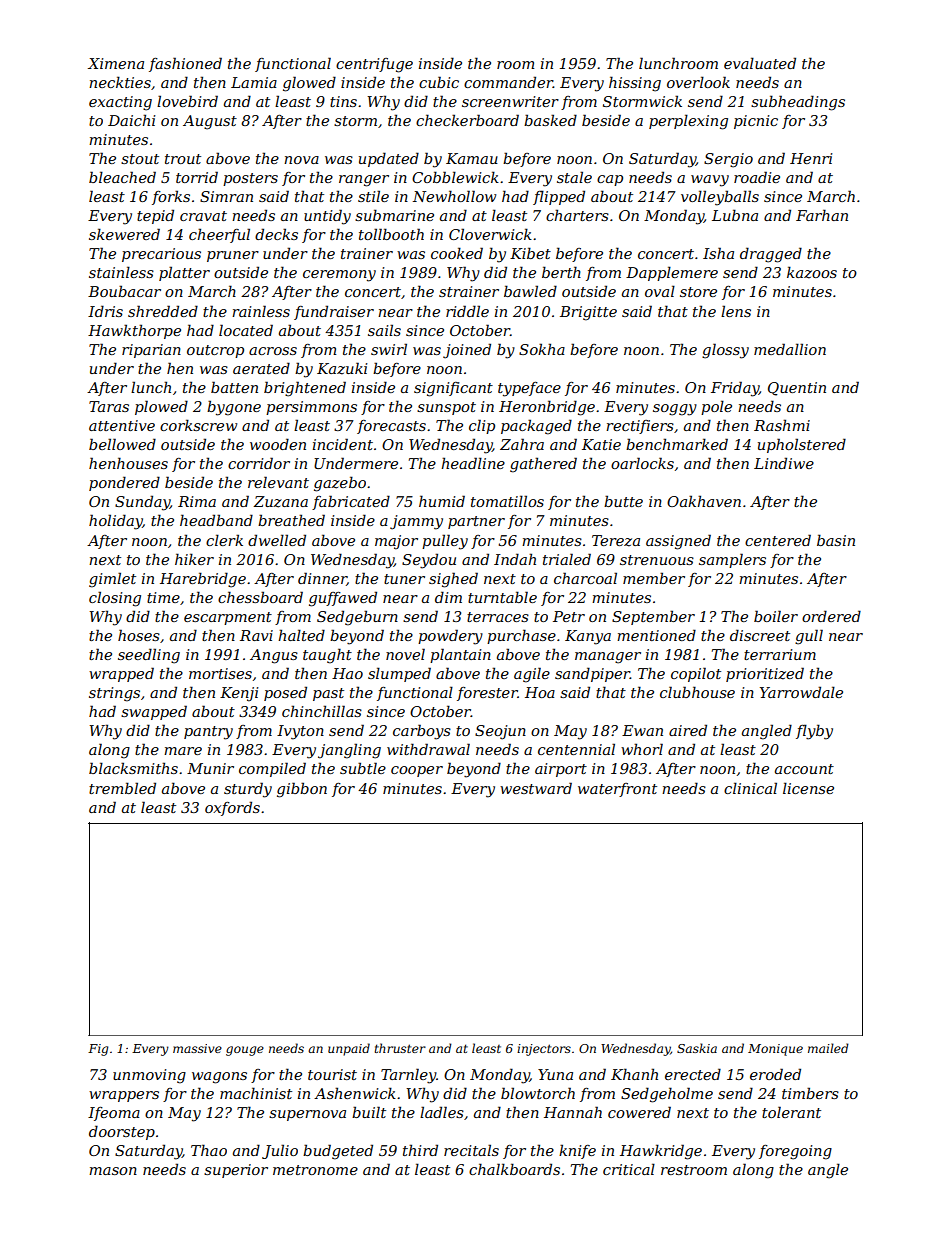 The width and height of the image is (952, 1233). What do you see at coordinates (808, 788) in the image?
I see `license` at bounding box center [808, 788].
